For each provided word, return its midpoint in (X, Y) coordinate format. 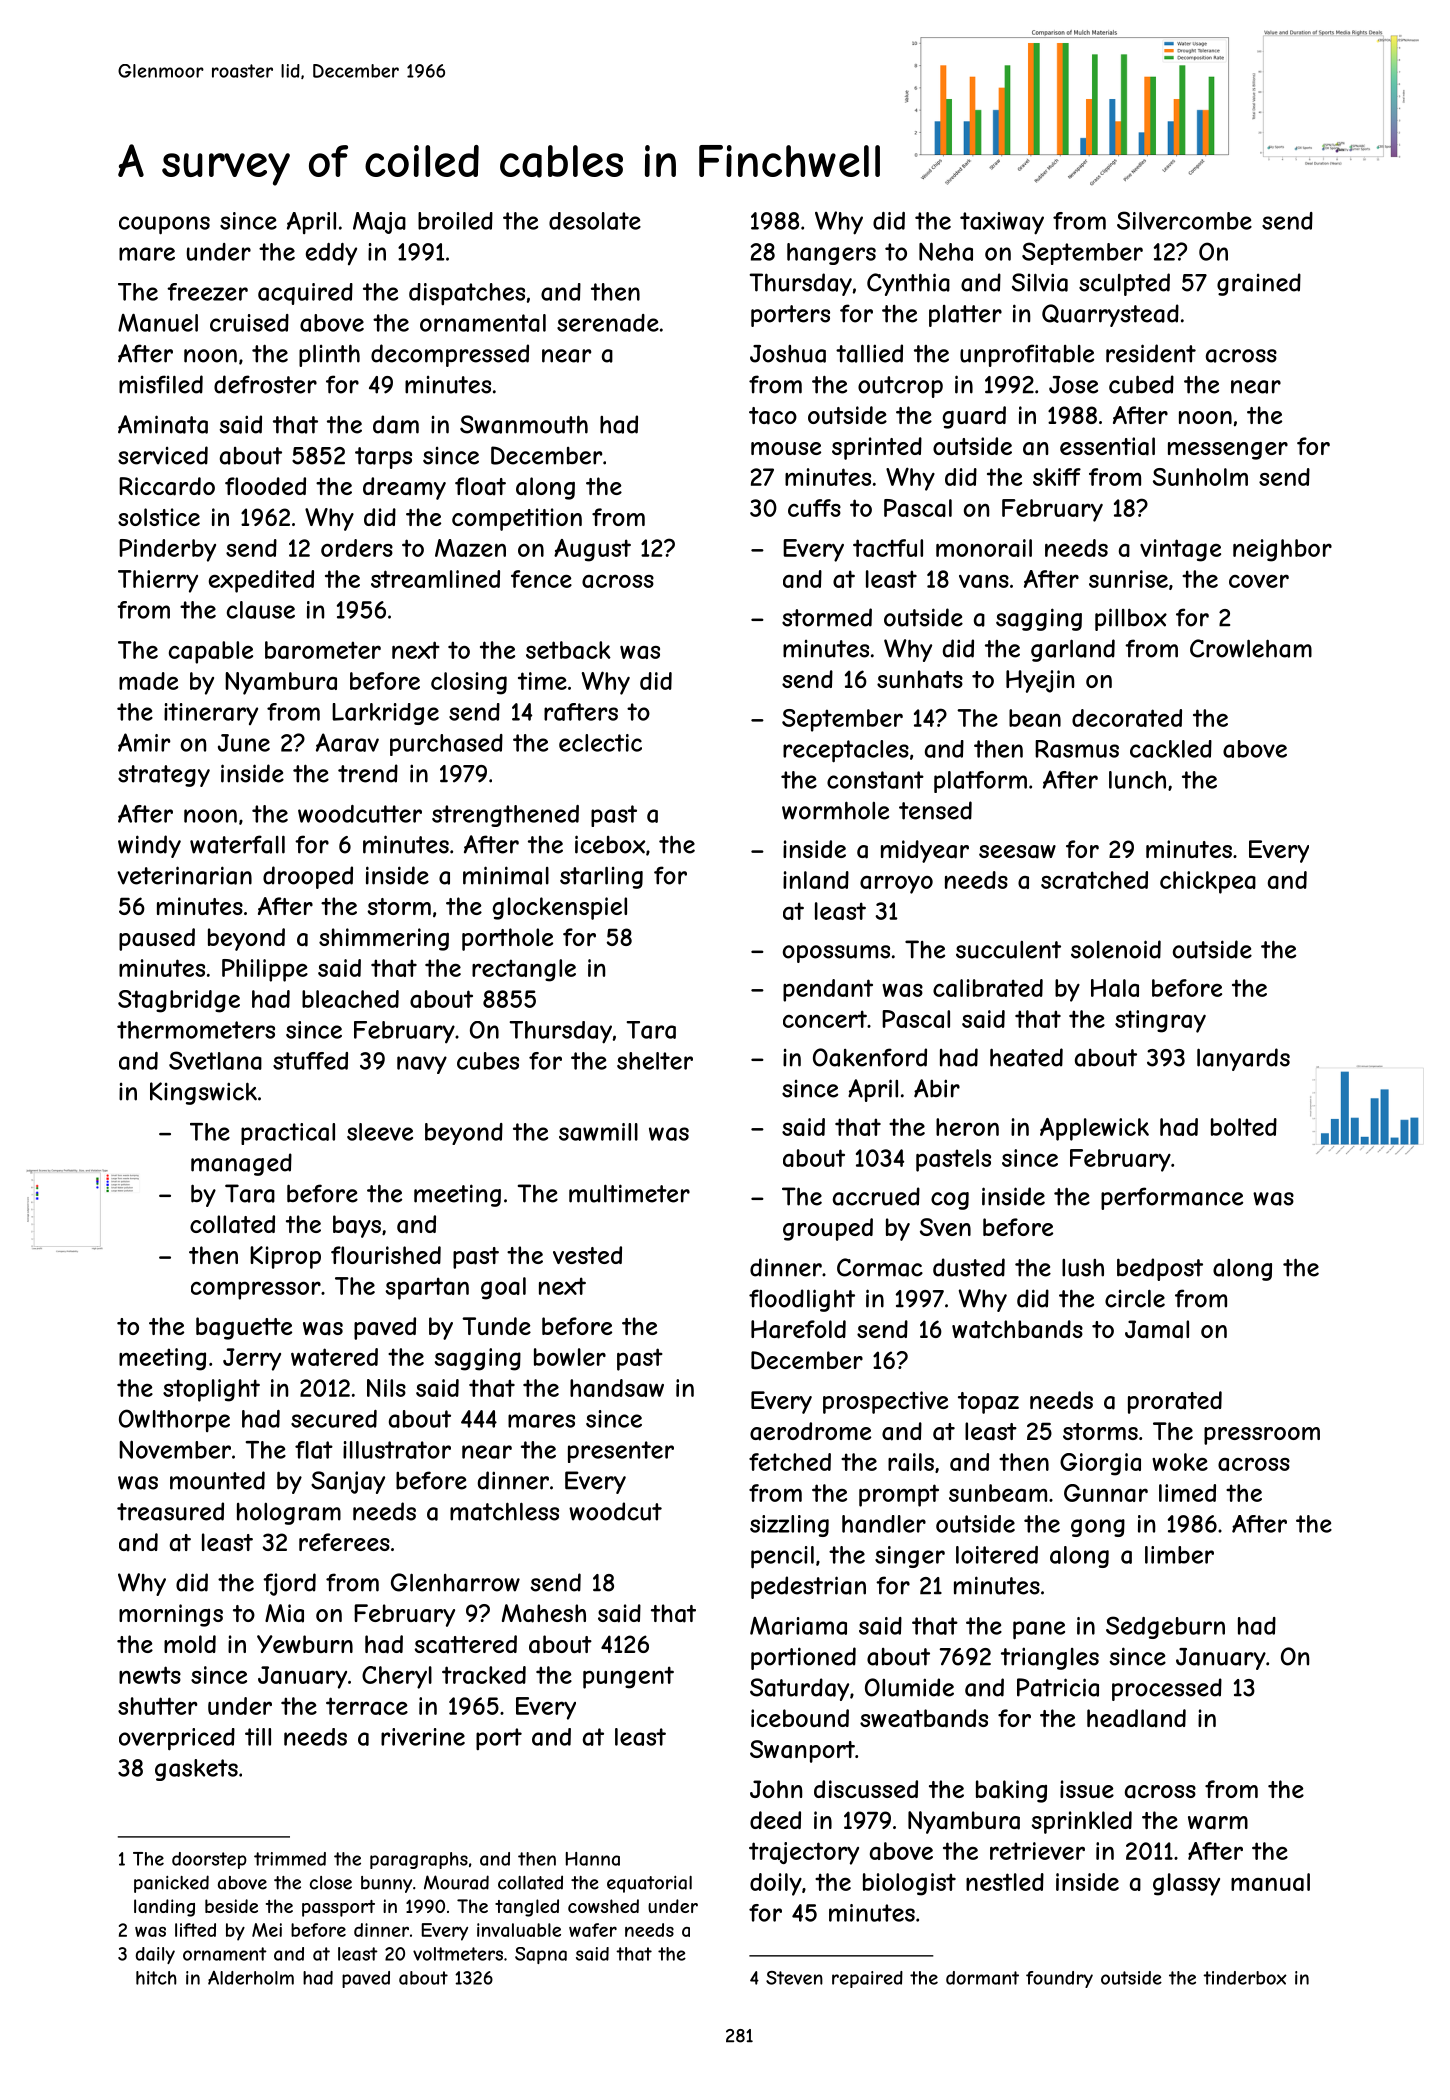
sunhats (920, 679)
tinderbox (1245, 1978)
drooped (308, 877)
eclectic (600, 743)
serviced (163, 455)
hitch (156, 1978)
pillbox (1131, 619)
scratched (1094, 880)
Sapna (541, 1955)
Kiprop (285, 1257)
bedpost (1160, 1269)
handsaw (617, 1388)
